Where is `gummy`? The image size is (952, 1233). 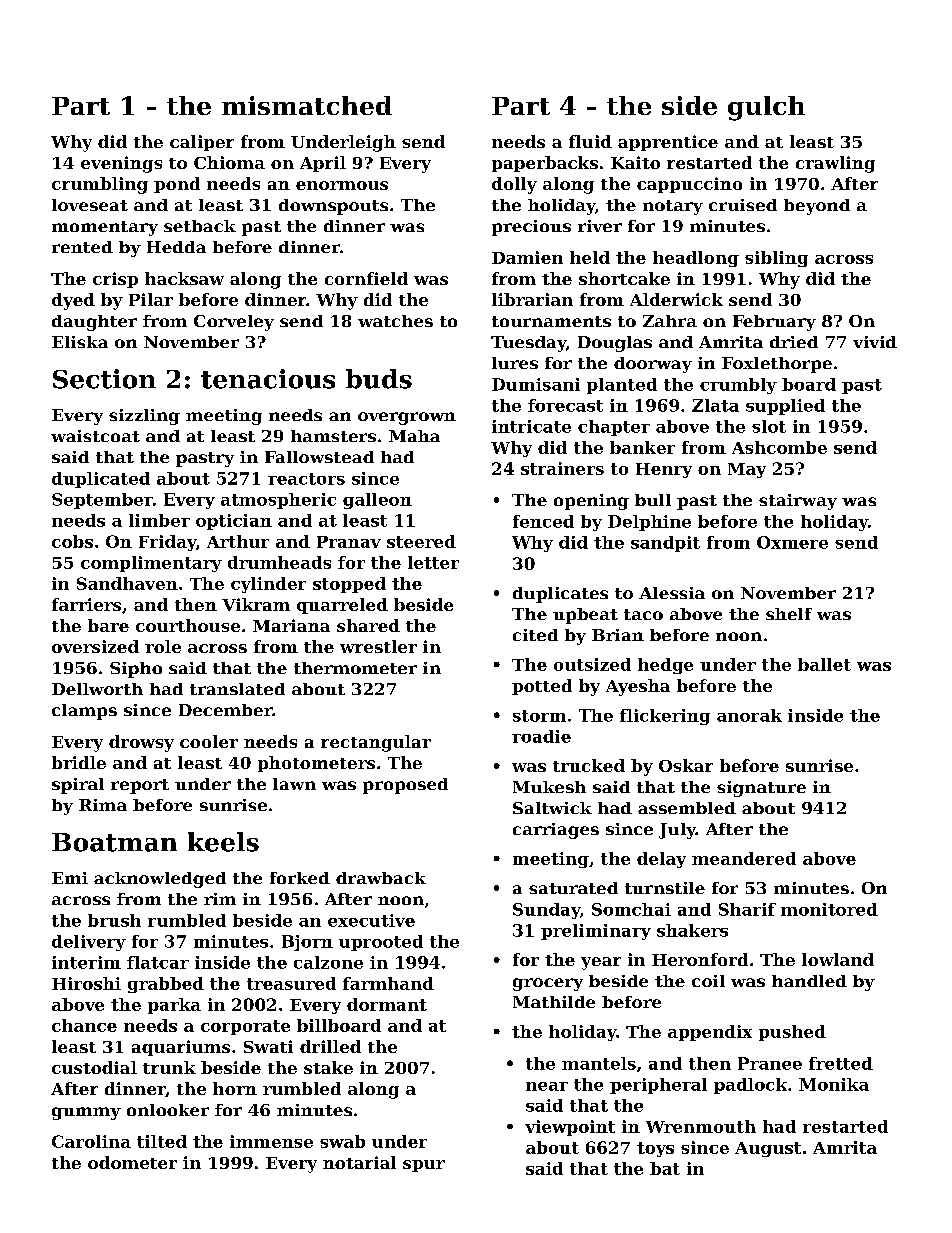
gummy is located at coordinates (86, 1113).
